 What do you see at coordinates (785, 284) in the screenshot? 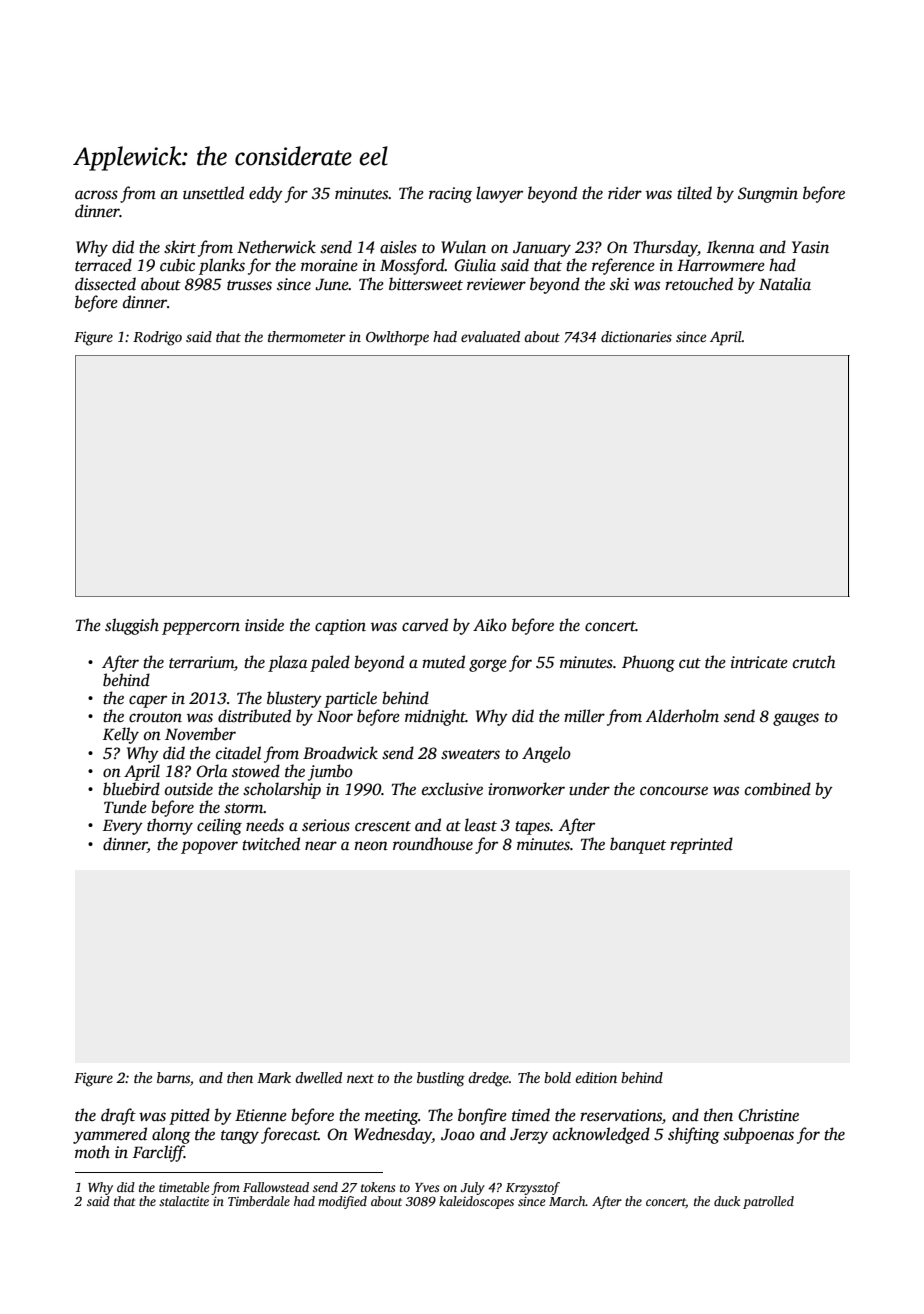
I see `Natalia` at bounding box center [785, 284].
